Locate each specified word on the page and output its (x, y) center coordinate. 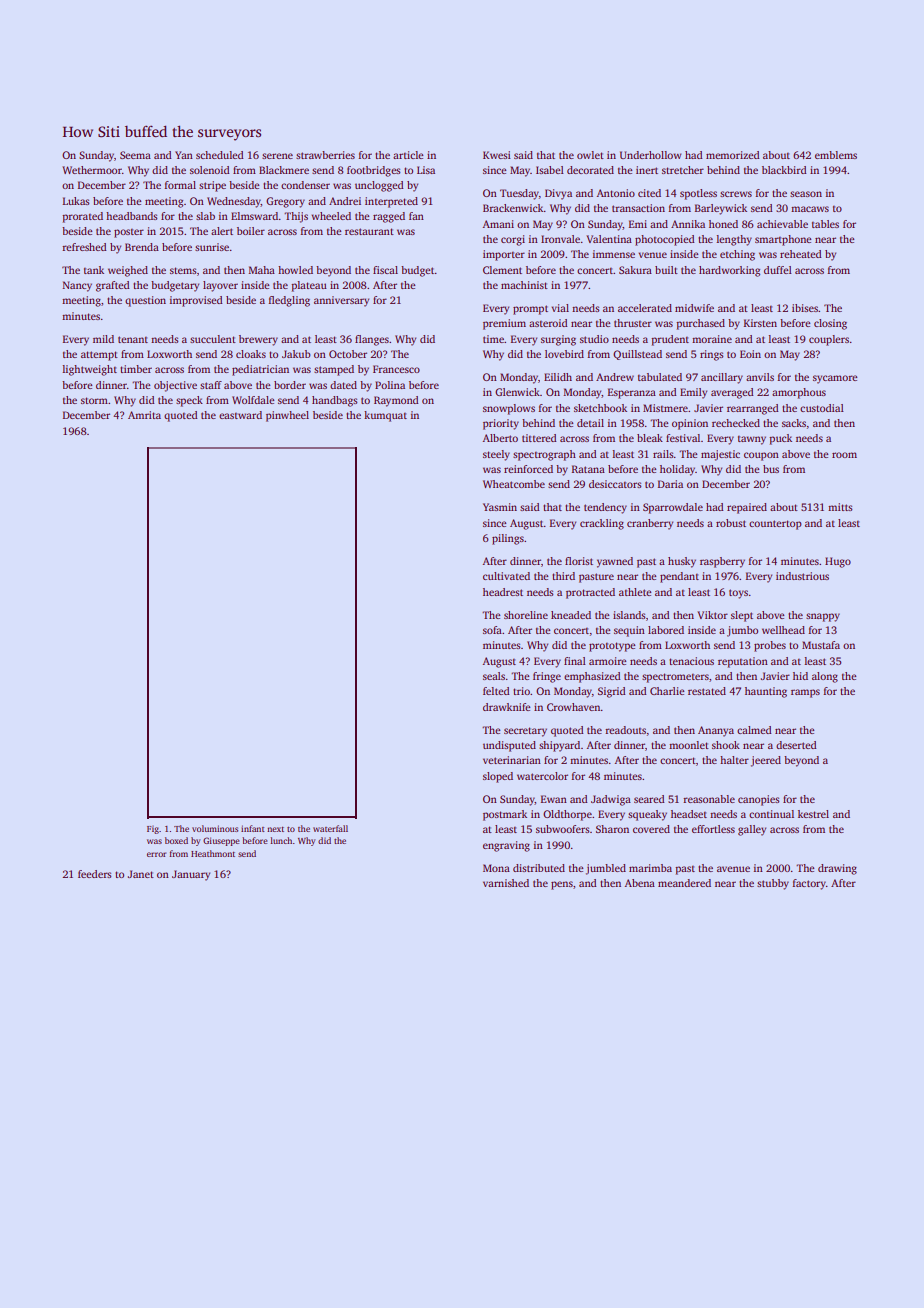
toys (738, 594)
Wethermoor (92, 170)
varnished (506, 883)
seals (494, 676)
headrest (503, 592)
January (191, 875)
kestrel (813, 814)
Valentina (609, 239)
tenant (133, 339)
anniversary (341, 301)
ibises (805, 308)
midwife (694, 308)
